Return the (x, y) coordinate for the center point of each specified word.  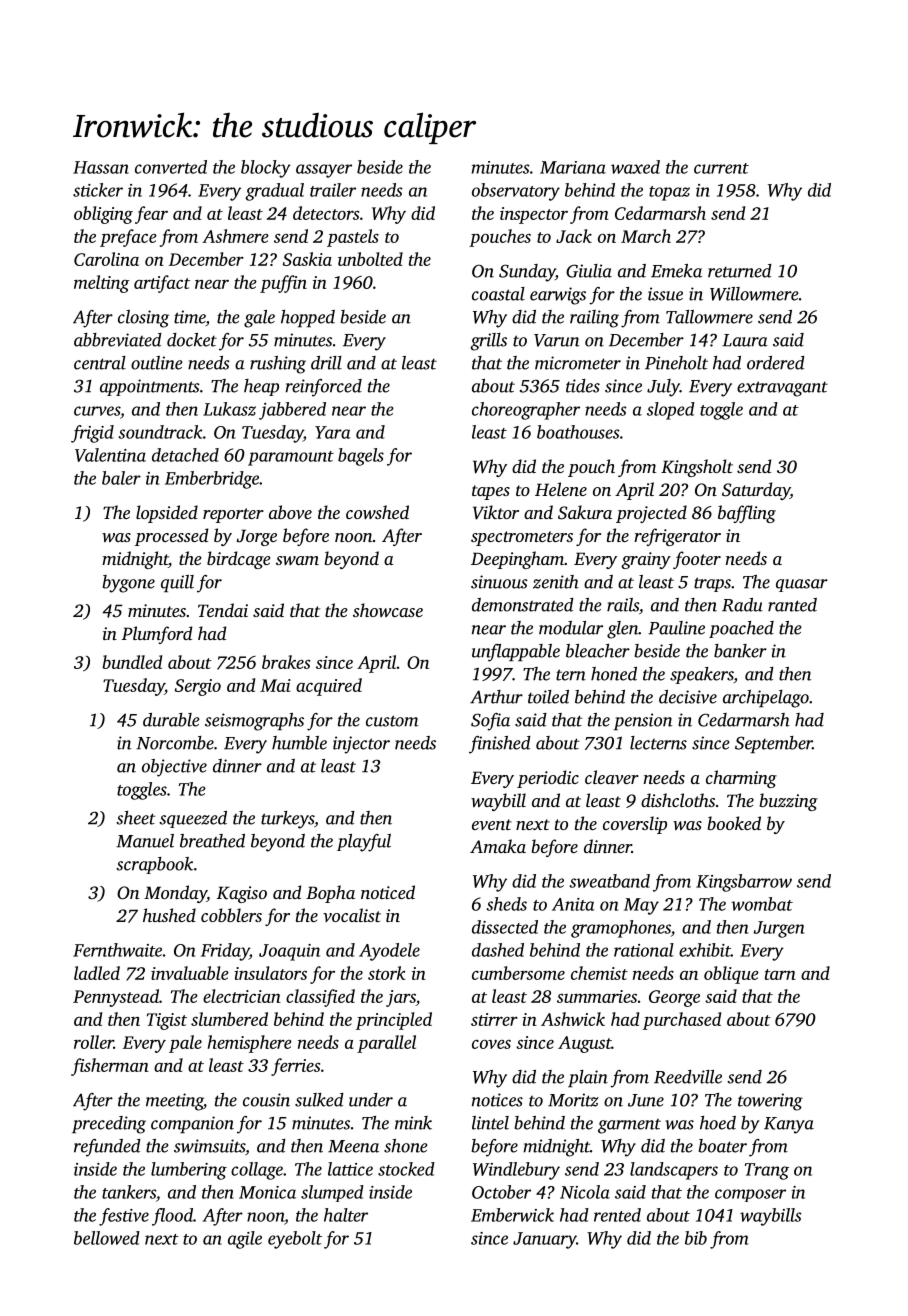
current (721, 168)
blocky (266, 169)
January (544, 1240)
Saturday (756, 491)
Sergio (198, 687)
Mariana (573, 167)
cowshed (377, 512)
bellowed (107, 1238)
